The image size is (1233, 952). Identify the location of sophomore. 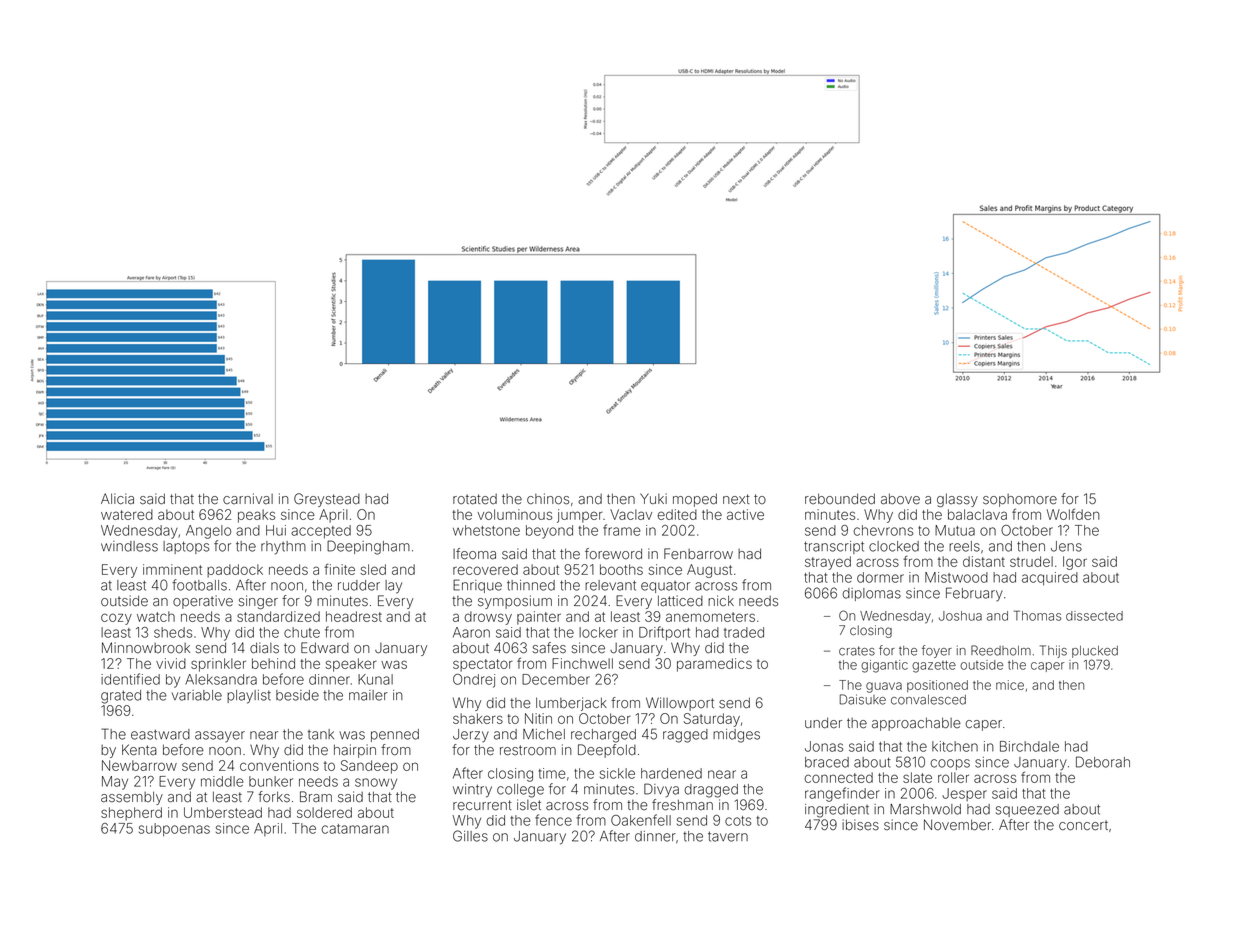
(1020, 500).
